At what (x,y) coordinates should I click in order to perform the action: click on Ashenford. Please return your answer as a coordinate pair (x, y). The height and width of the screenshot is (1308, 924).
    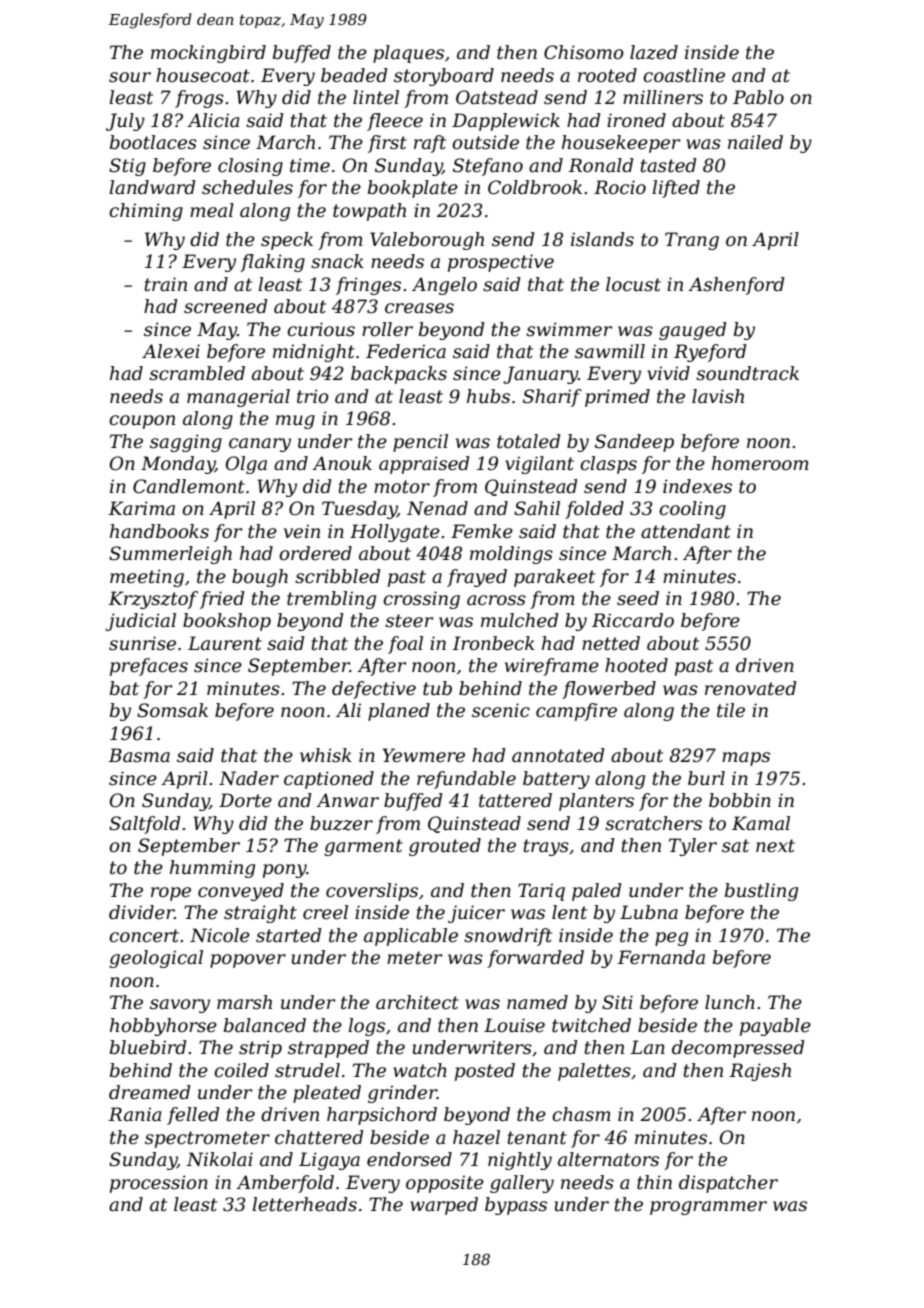
    Looking at the image, I should click on (736, 286).
